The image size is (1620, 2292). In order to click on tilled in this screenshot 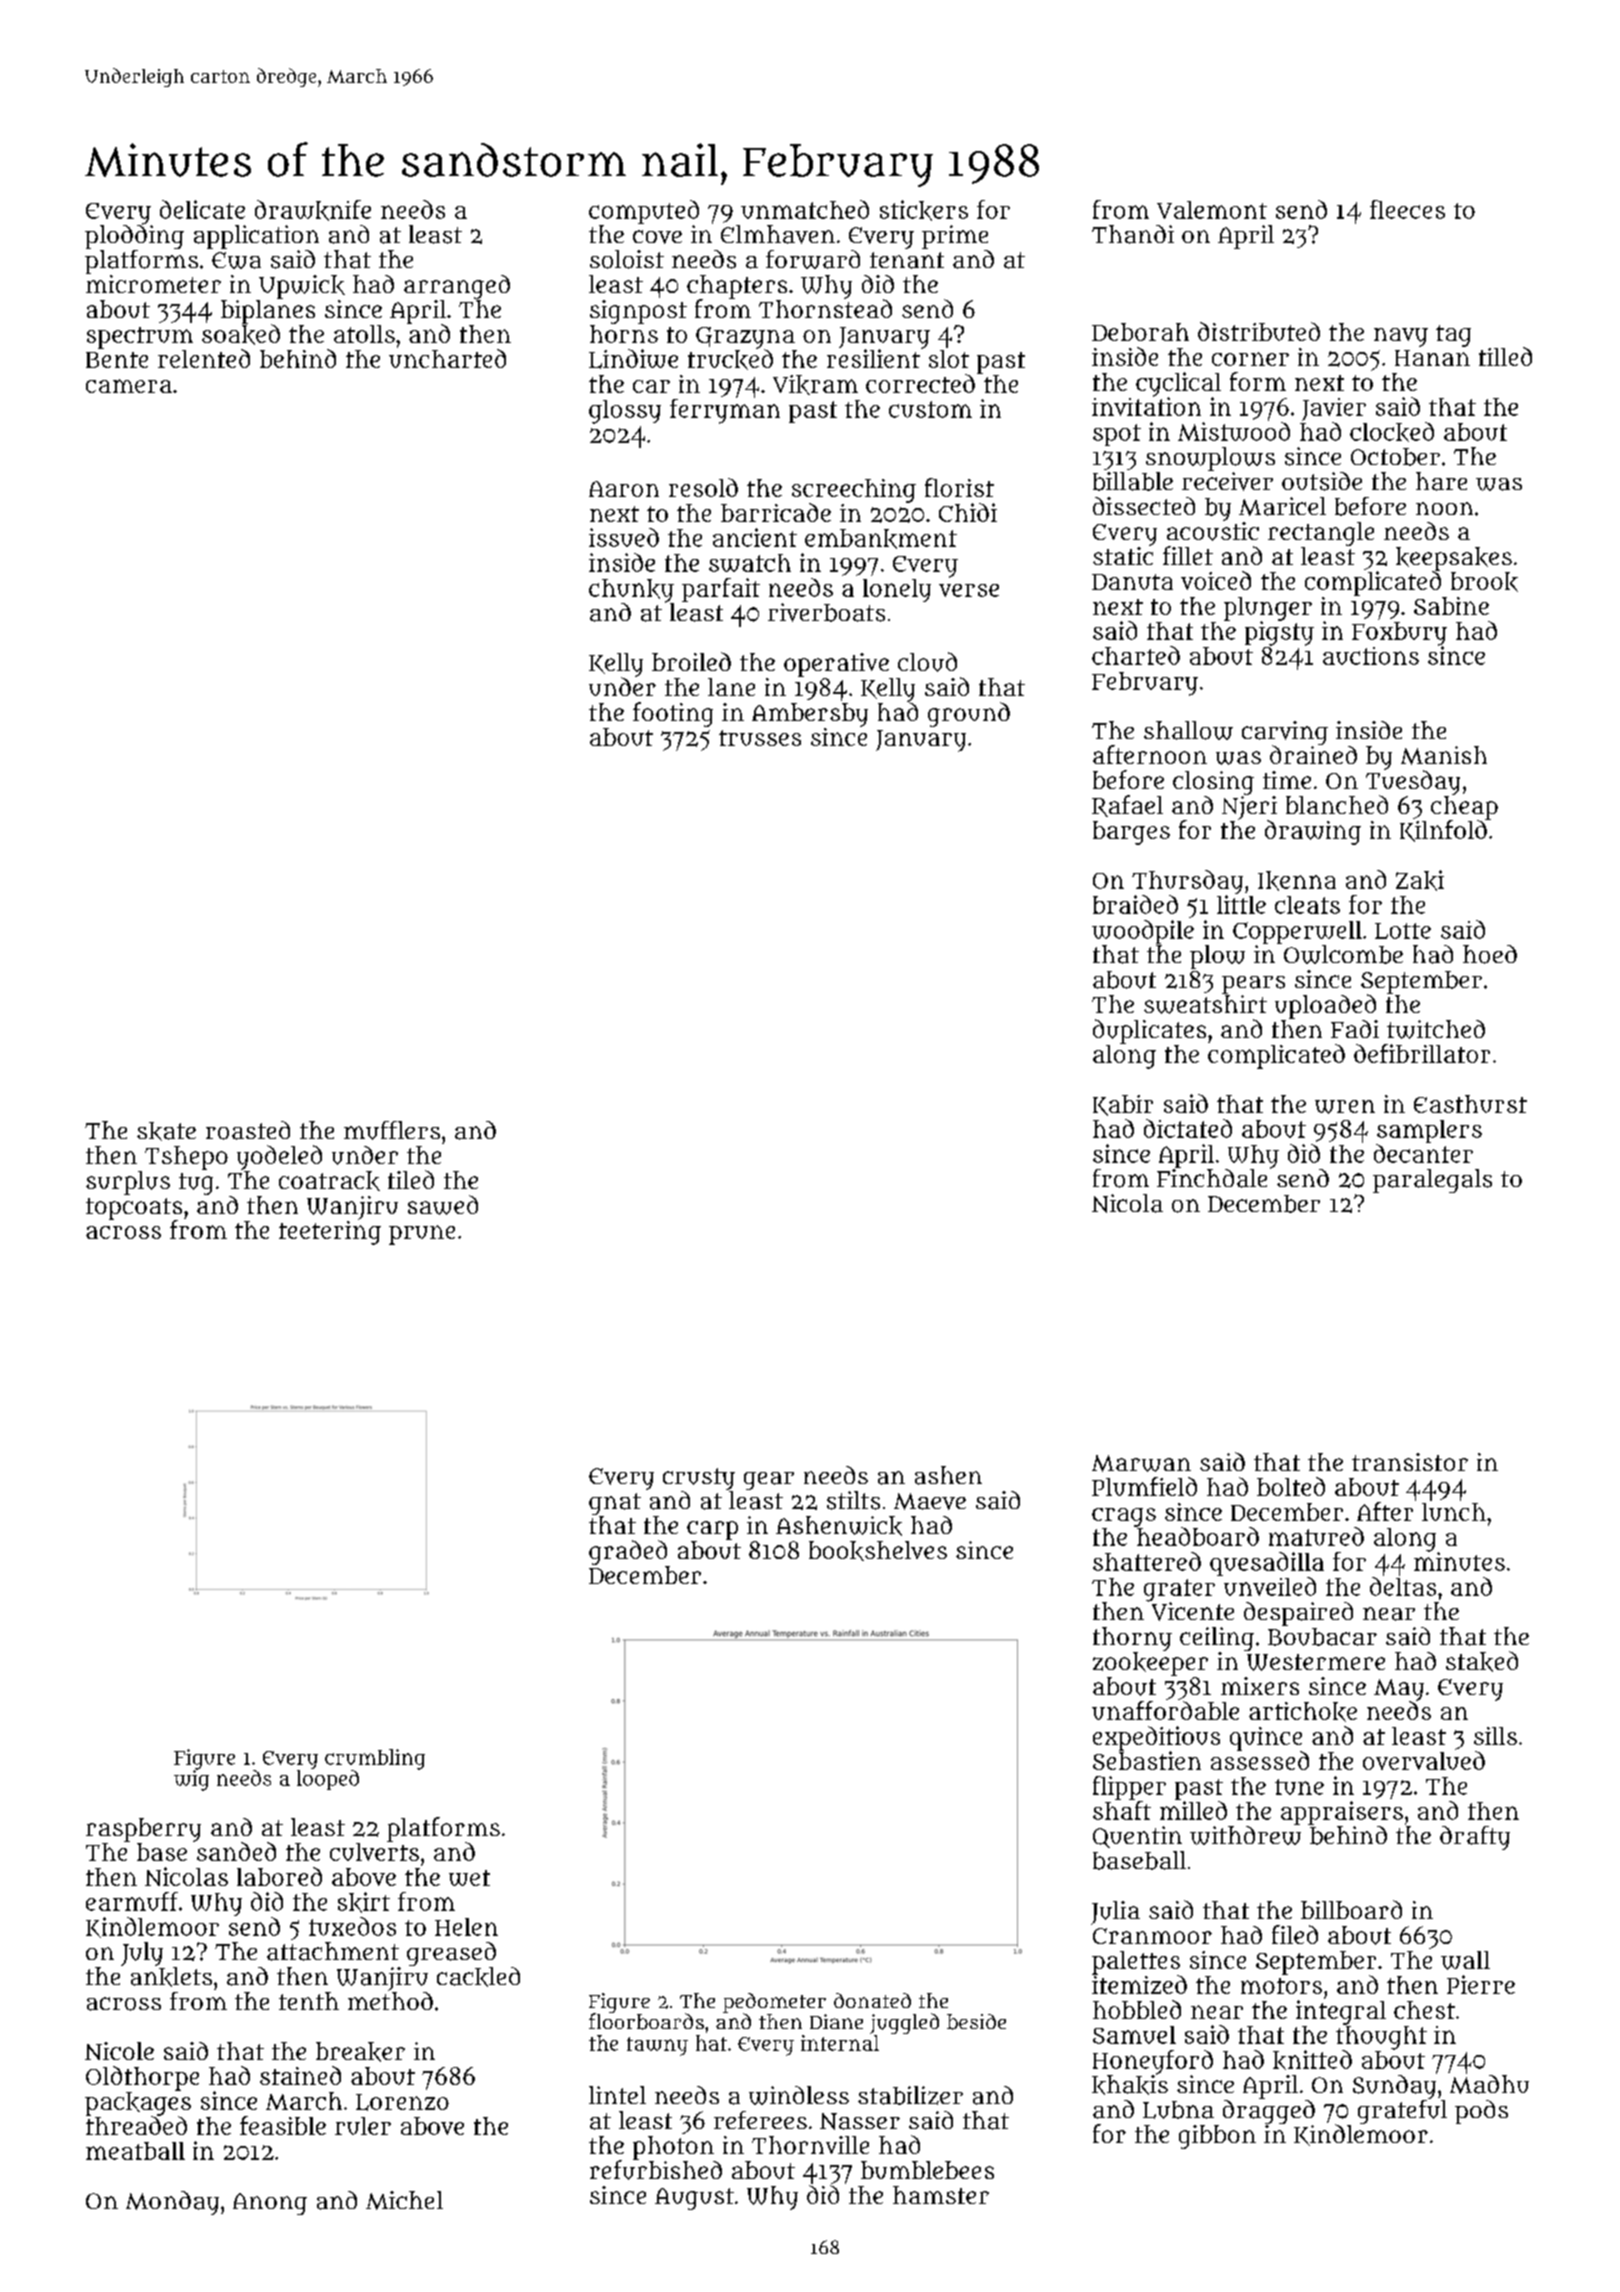, I will do `click(1505, 356)`.
